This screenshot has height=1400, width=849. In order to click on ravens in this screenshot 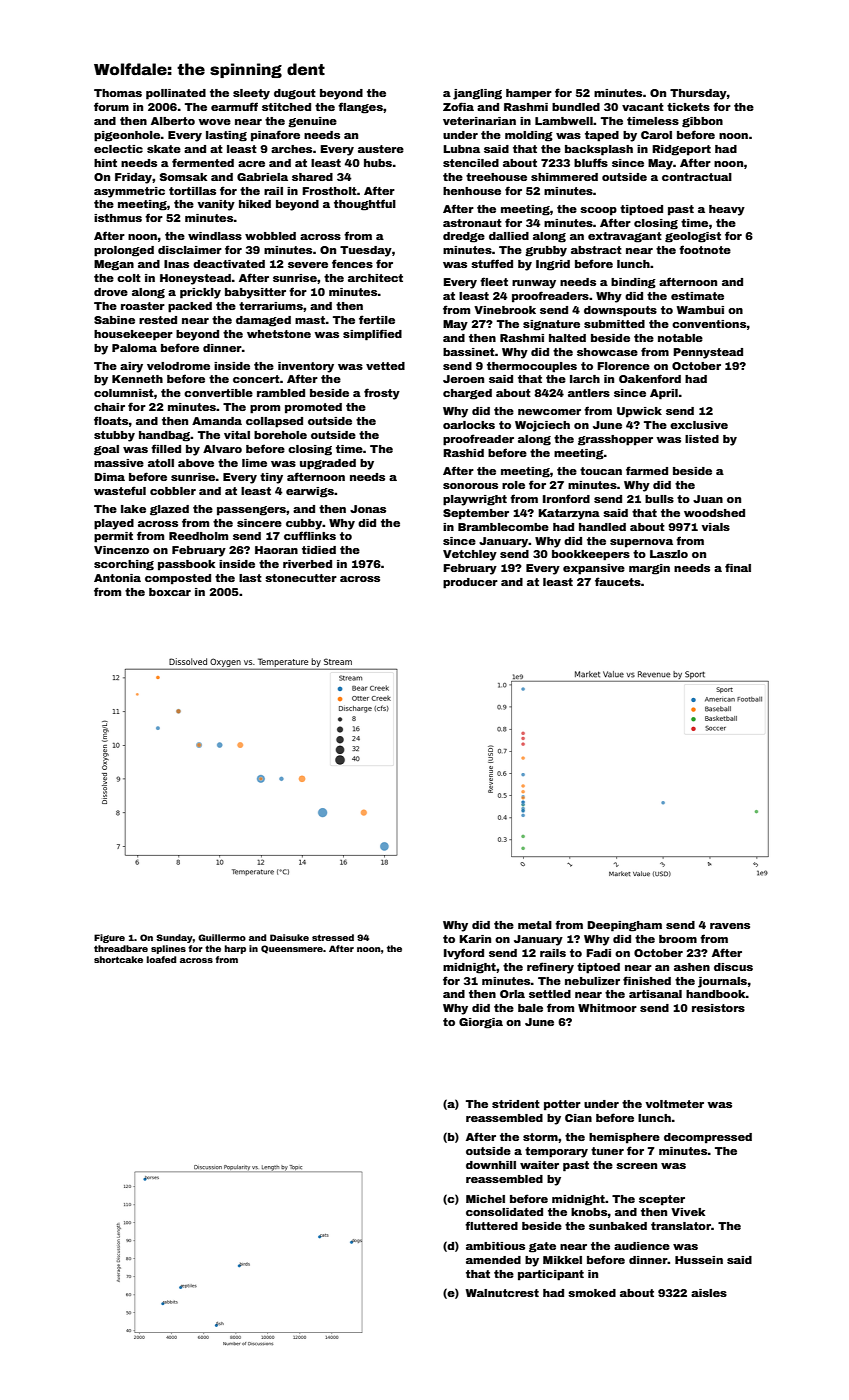, I will do `click(730, 926)`.
